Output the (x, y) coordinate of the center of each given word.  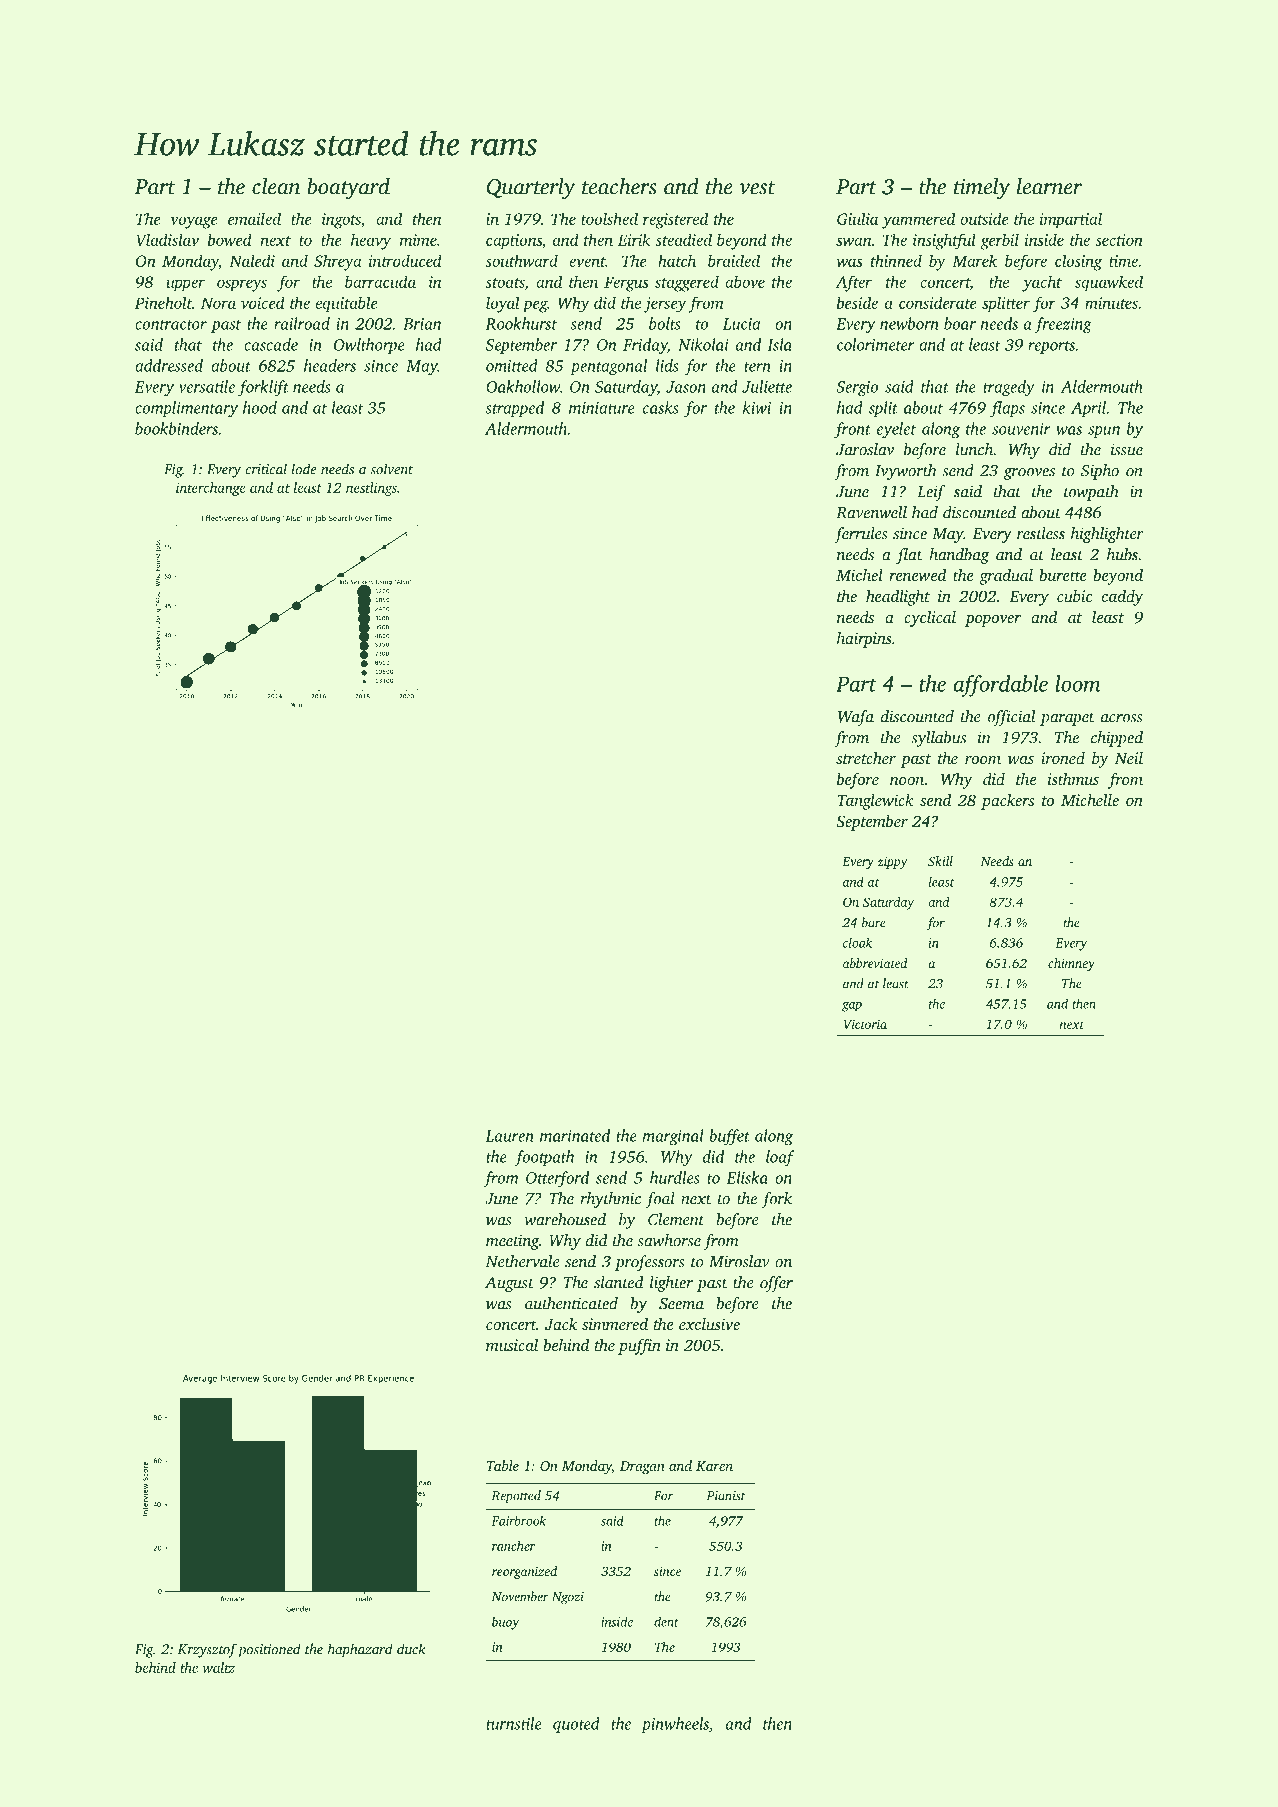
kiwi (757, 407)
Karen (714, 1466)
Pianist (726, 1496)
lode (304, 469)
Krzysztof (207, 1650)
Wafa (856, 718)
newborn (909, 323)
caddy (1122, 598)
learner (1049, 186)
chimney (1071, 964)
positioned (269, 1650)
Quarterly (531, 189)
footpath (544, 1158)
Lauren (510, 1136)
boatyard (348, 189)
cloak (857, 942)
